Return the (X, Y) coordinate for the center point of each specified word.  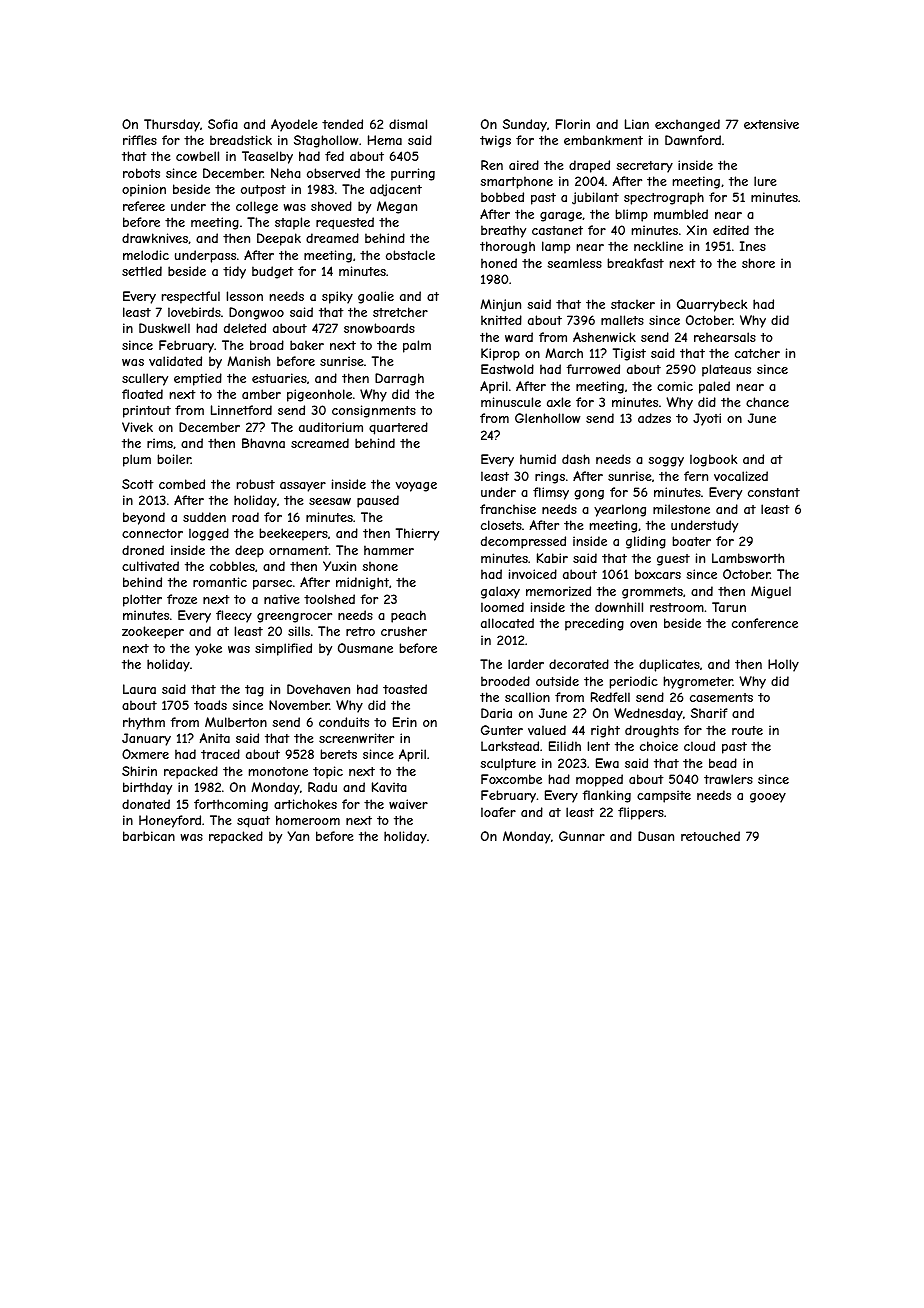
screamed (320, 443)
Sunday (525, 125)
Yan (298, 836)
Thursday (172, 125)
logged (209, 534)
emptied (198, 379)
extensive (771, 124)
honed (499, 263)
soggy (666, 462)
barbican (149, 836)
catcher (757, 353)
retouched (710, 836)
